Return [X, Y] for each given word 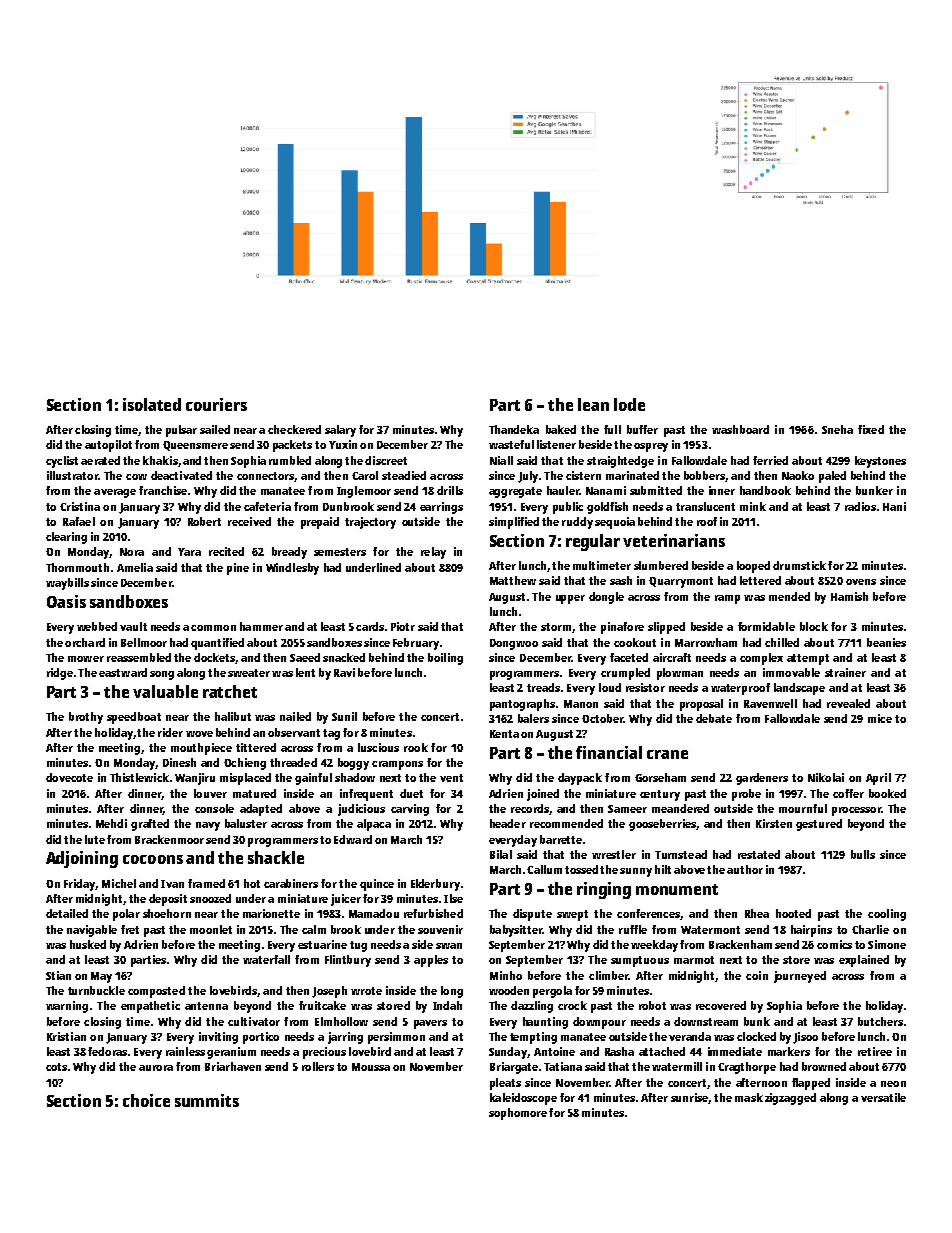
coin [757, 975]
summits [207, 1100]
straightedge [620, 462]
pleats [505, 1084]
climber [608, 975]
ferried [770, 460]
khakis [160, 460]
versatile [883, 1097]
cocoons [153, 859]
